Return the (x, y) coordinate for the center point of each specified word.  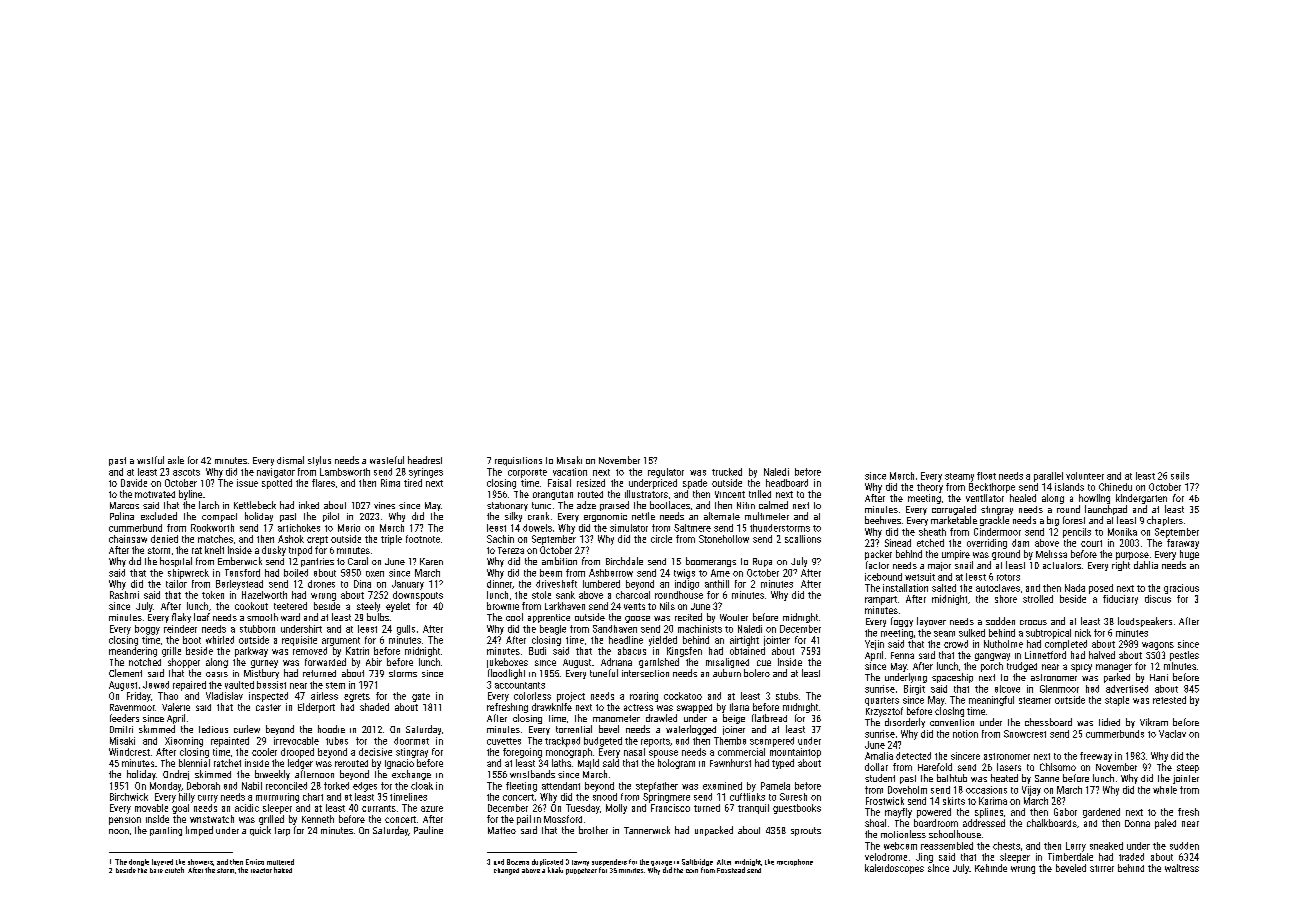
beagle (553, 630)
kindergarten (1141, 499)
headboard (787, 483)
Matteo (502, 830)
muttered (280, 862)
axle (176, 460)
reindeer (180, 629)
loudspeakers (1145, 622)
